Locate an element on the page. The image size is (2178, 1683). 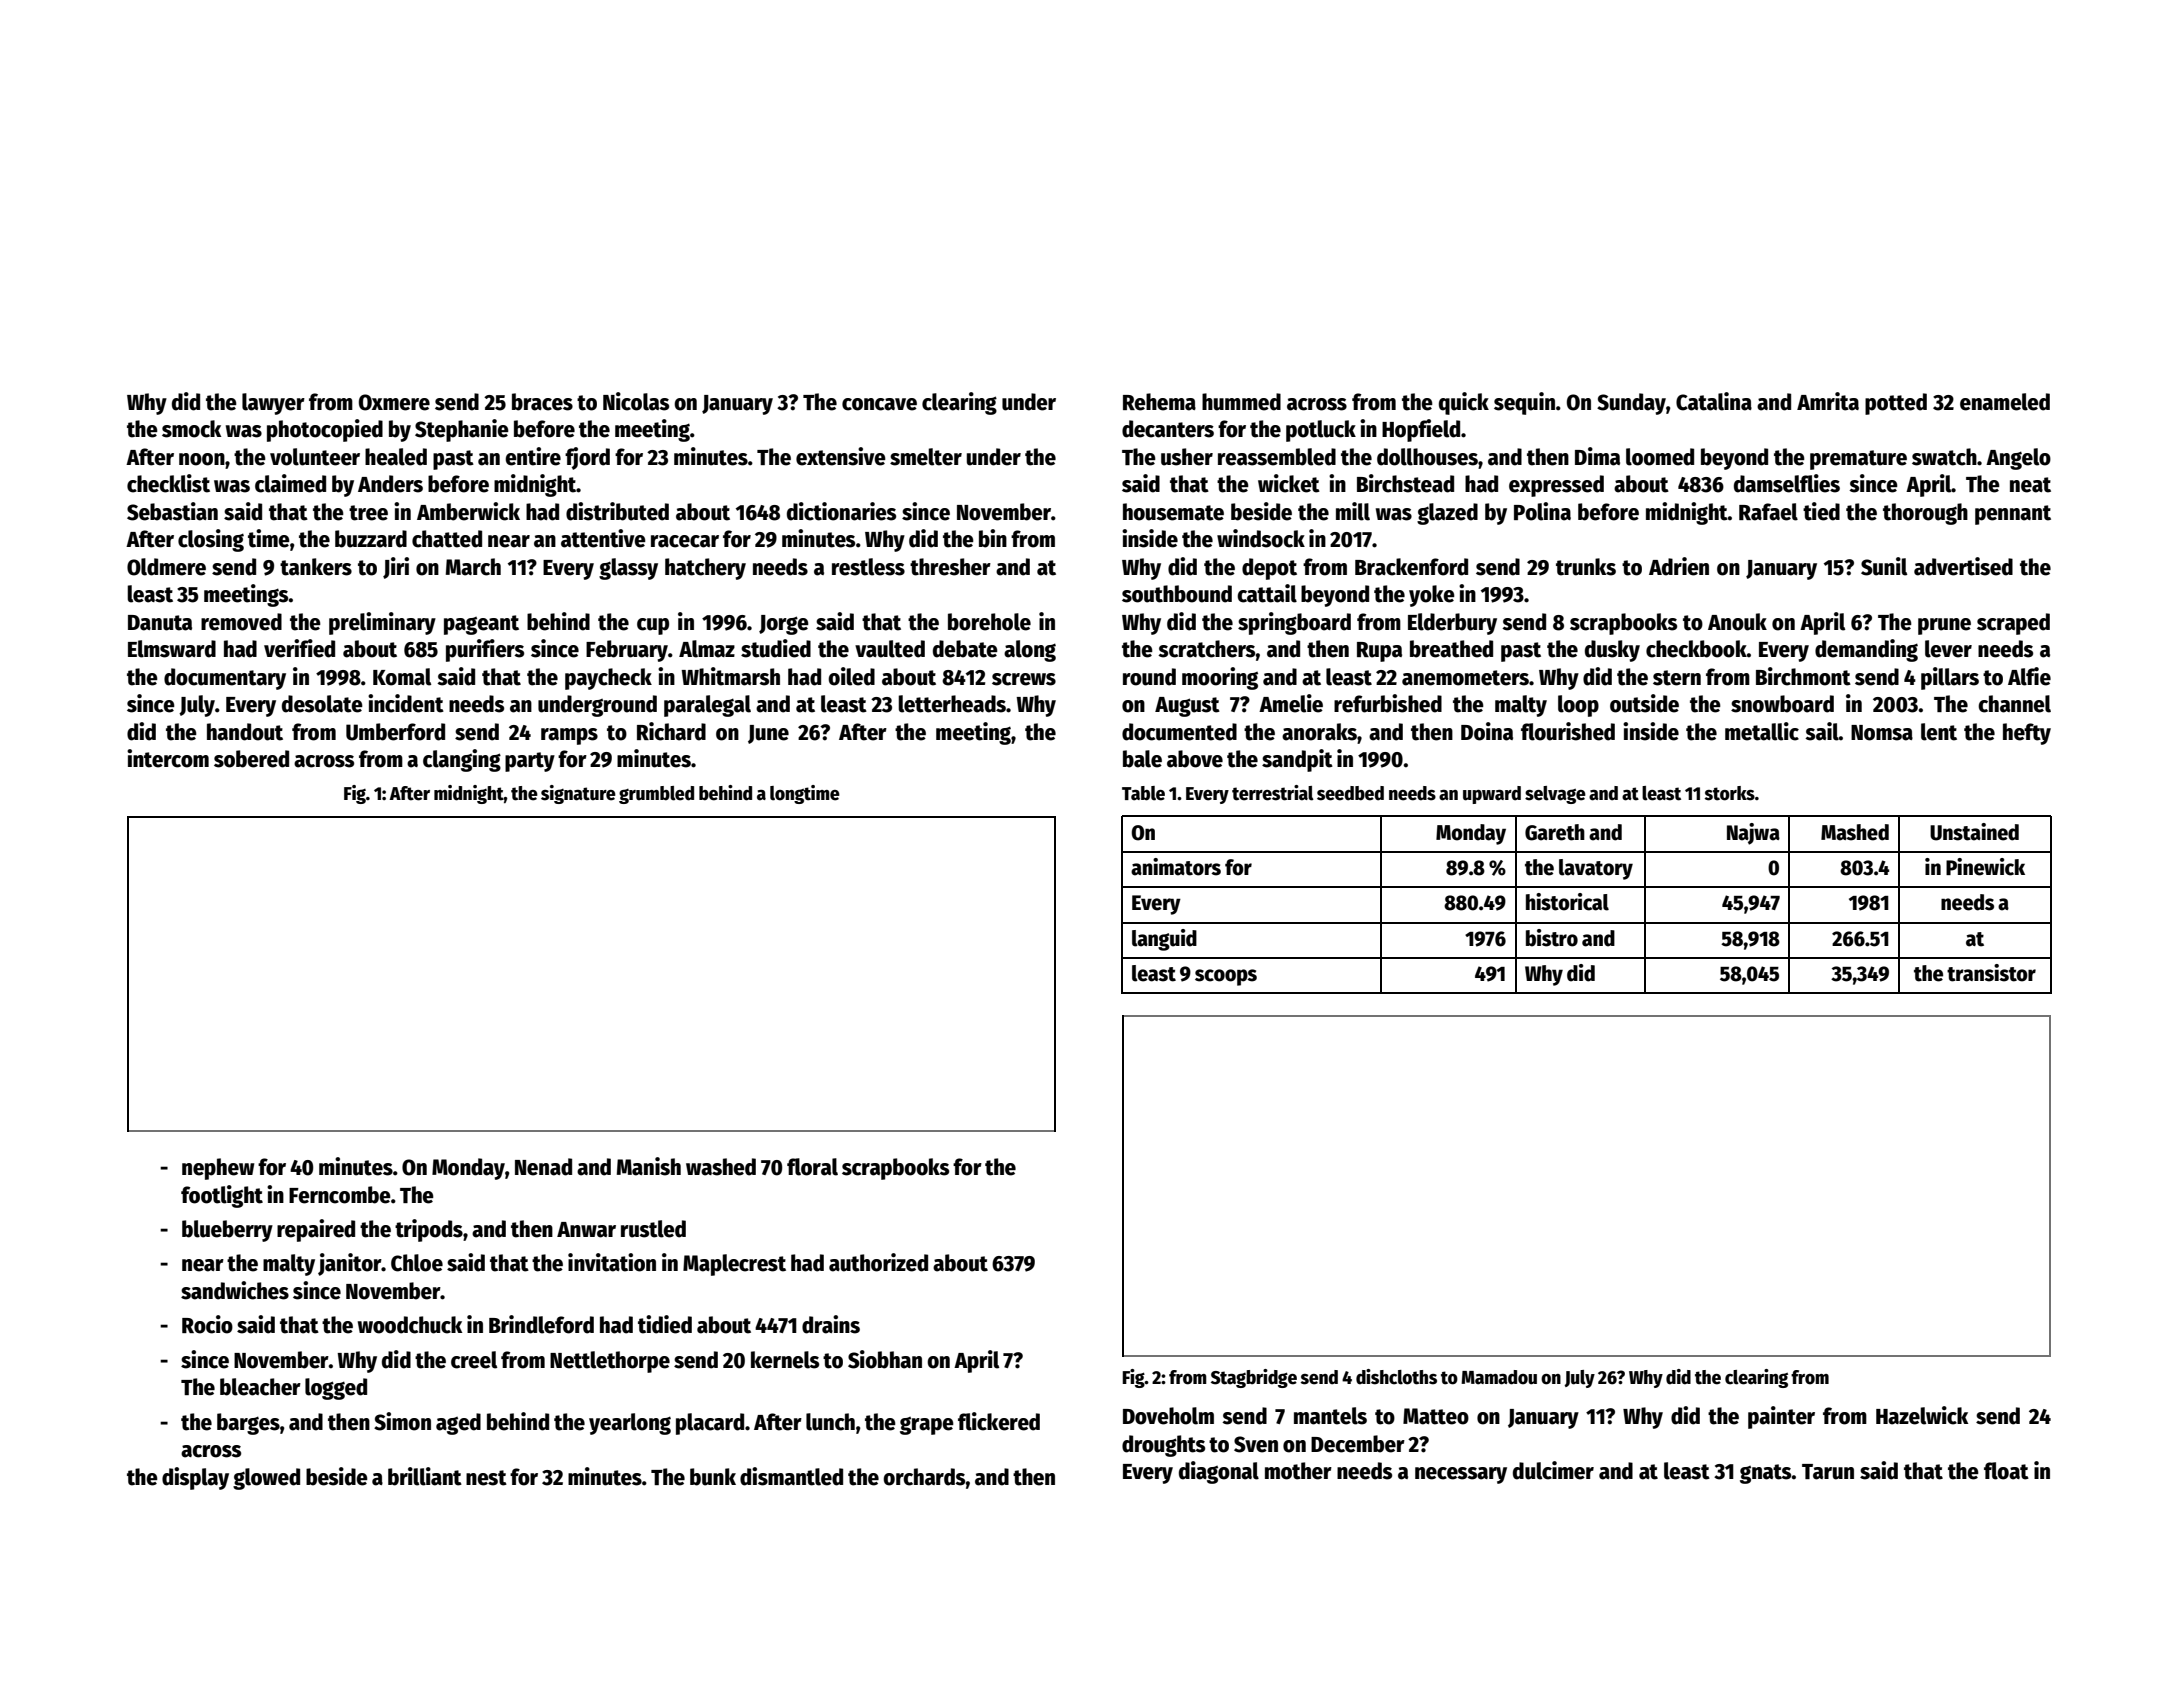
Umberford is located at coordinates (395, 732).
